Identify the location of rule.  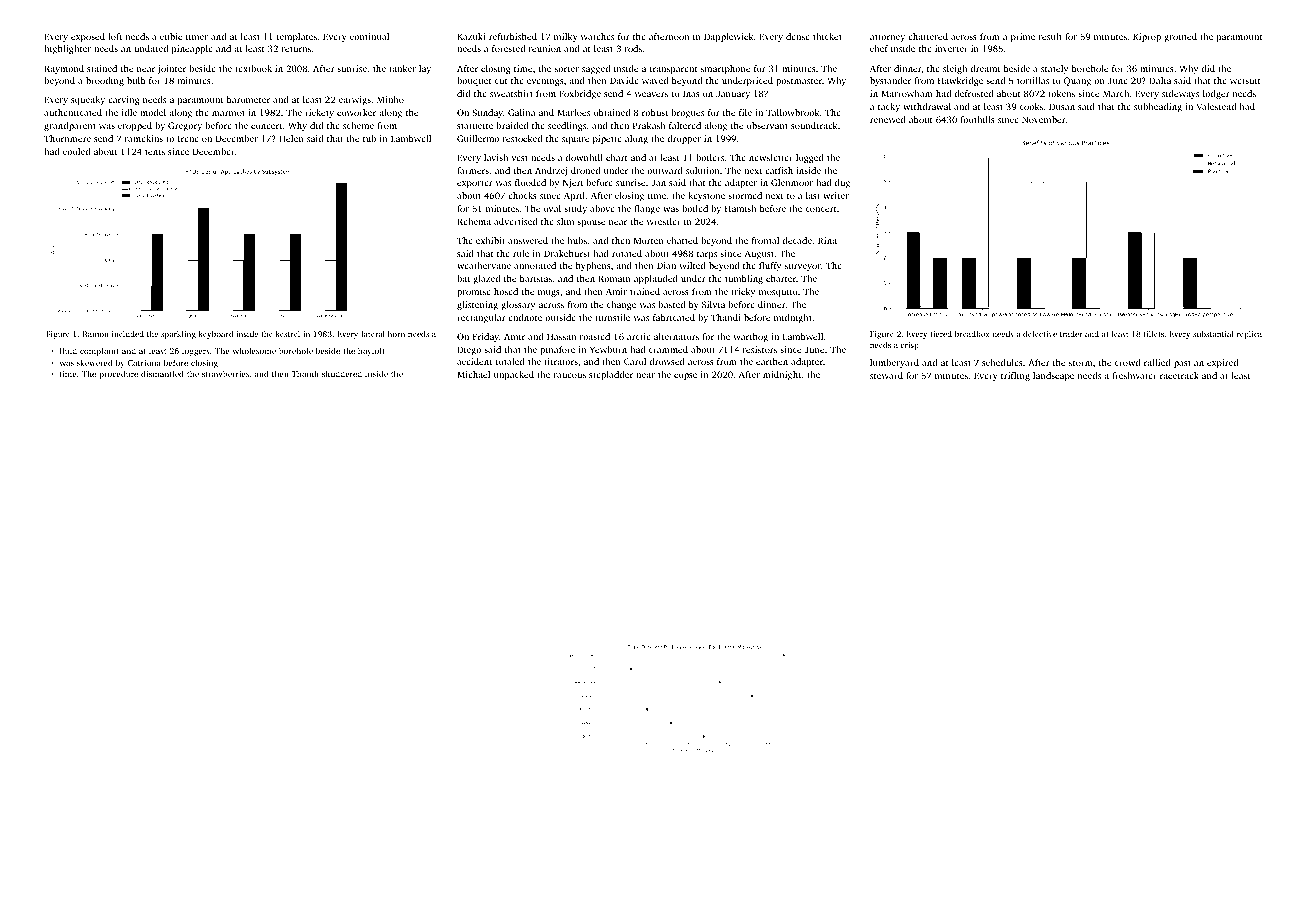
(521, 253).
